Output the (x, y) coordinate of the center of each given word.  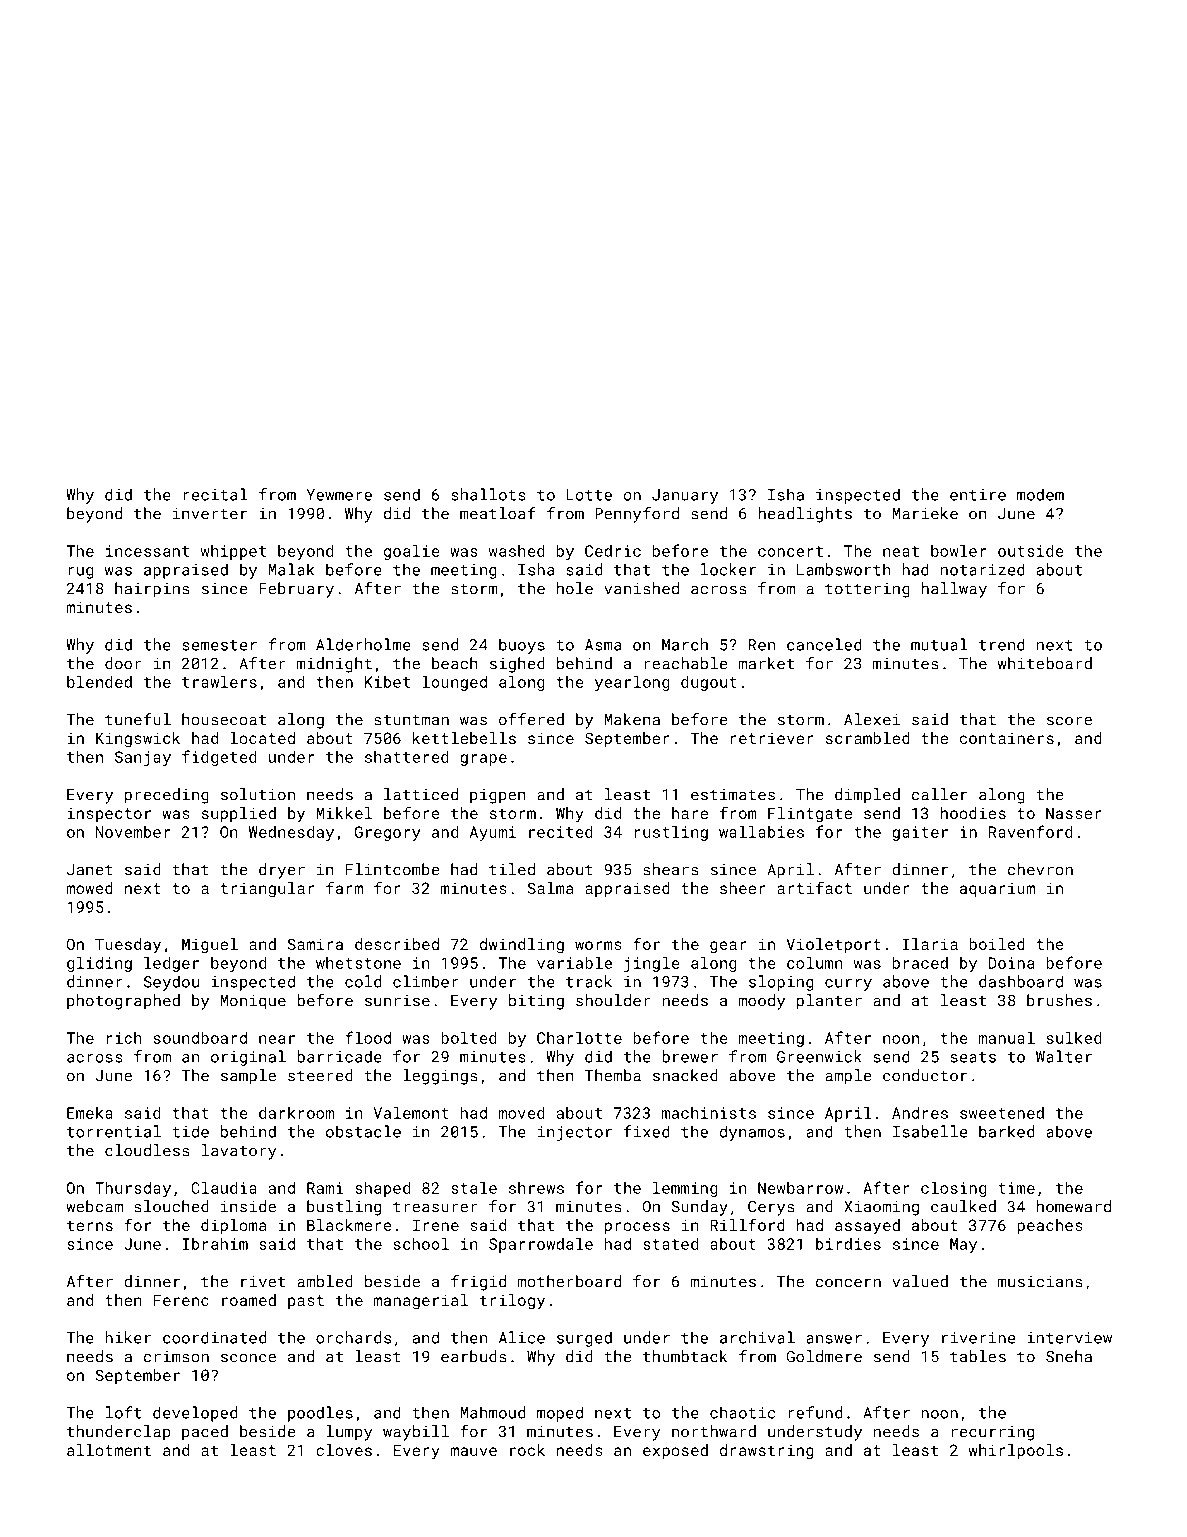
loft (123, 1412)
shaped (382, 1189)
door (123, 663)
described (397, 944)
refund (815, 1412)
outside (1031, 550)
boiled (997, 944)
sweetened (1002, 1113)
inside (248, 1206)
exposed (675, 1451)
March (685, 644)
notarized (983, 569)
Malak (291, 569)
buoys (522, 646)
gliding (99, 964)
